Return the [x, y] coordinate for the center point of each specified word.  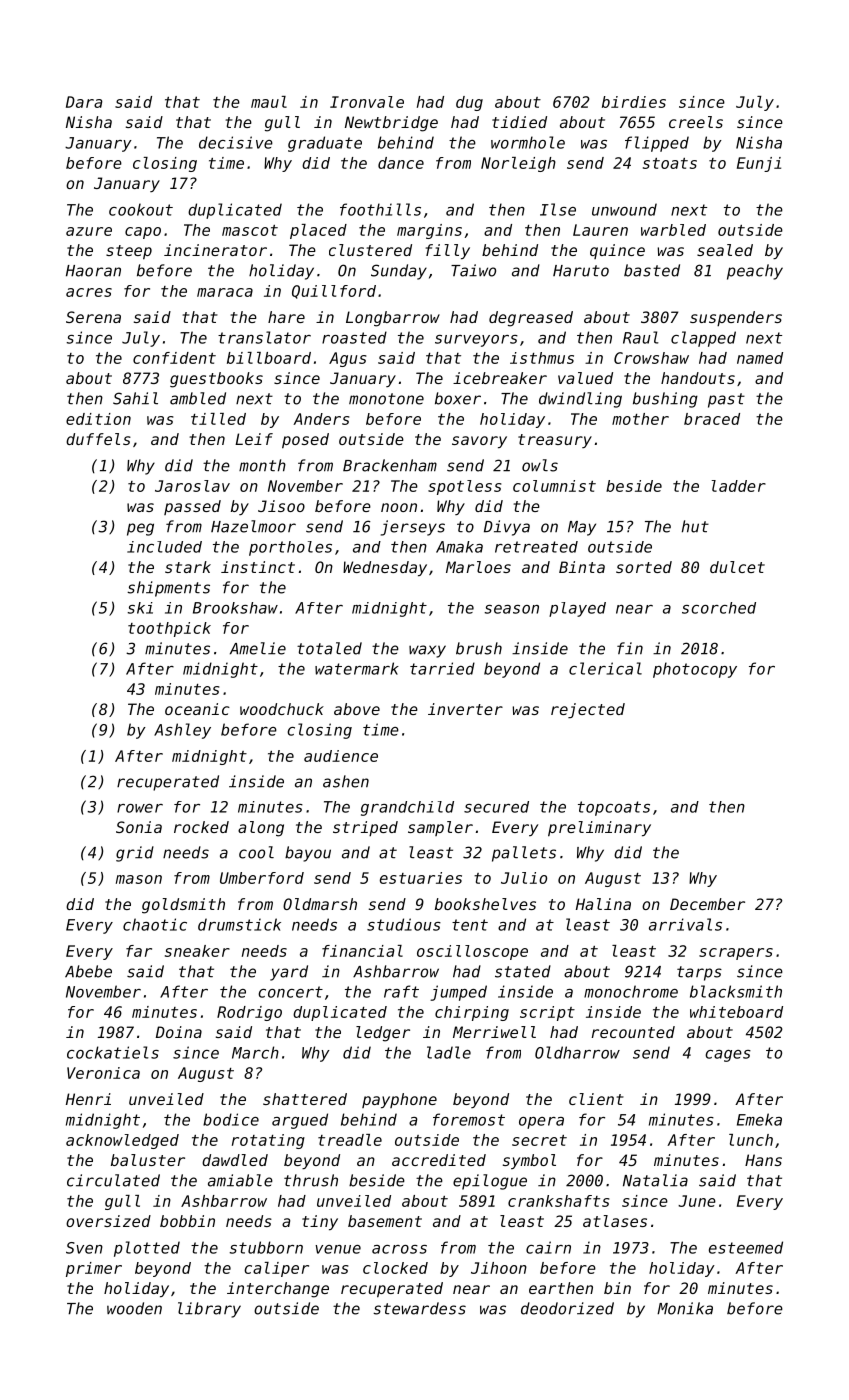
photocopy [695, 670]
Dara [84, 102]
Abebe [88, 971]
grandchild [407, 808]
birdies [634, 102]
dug [469, 103]
